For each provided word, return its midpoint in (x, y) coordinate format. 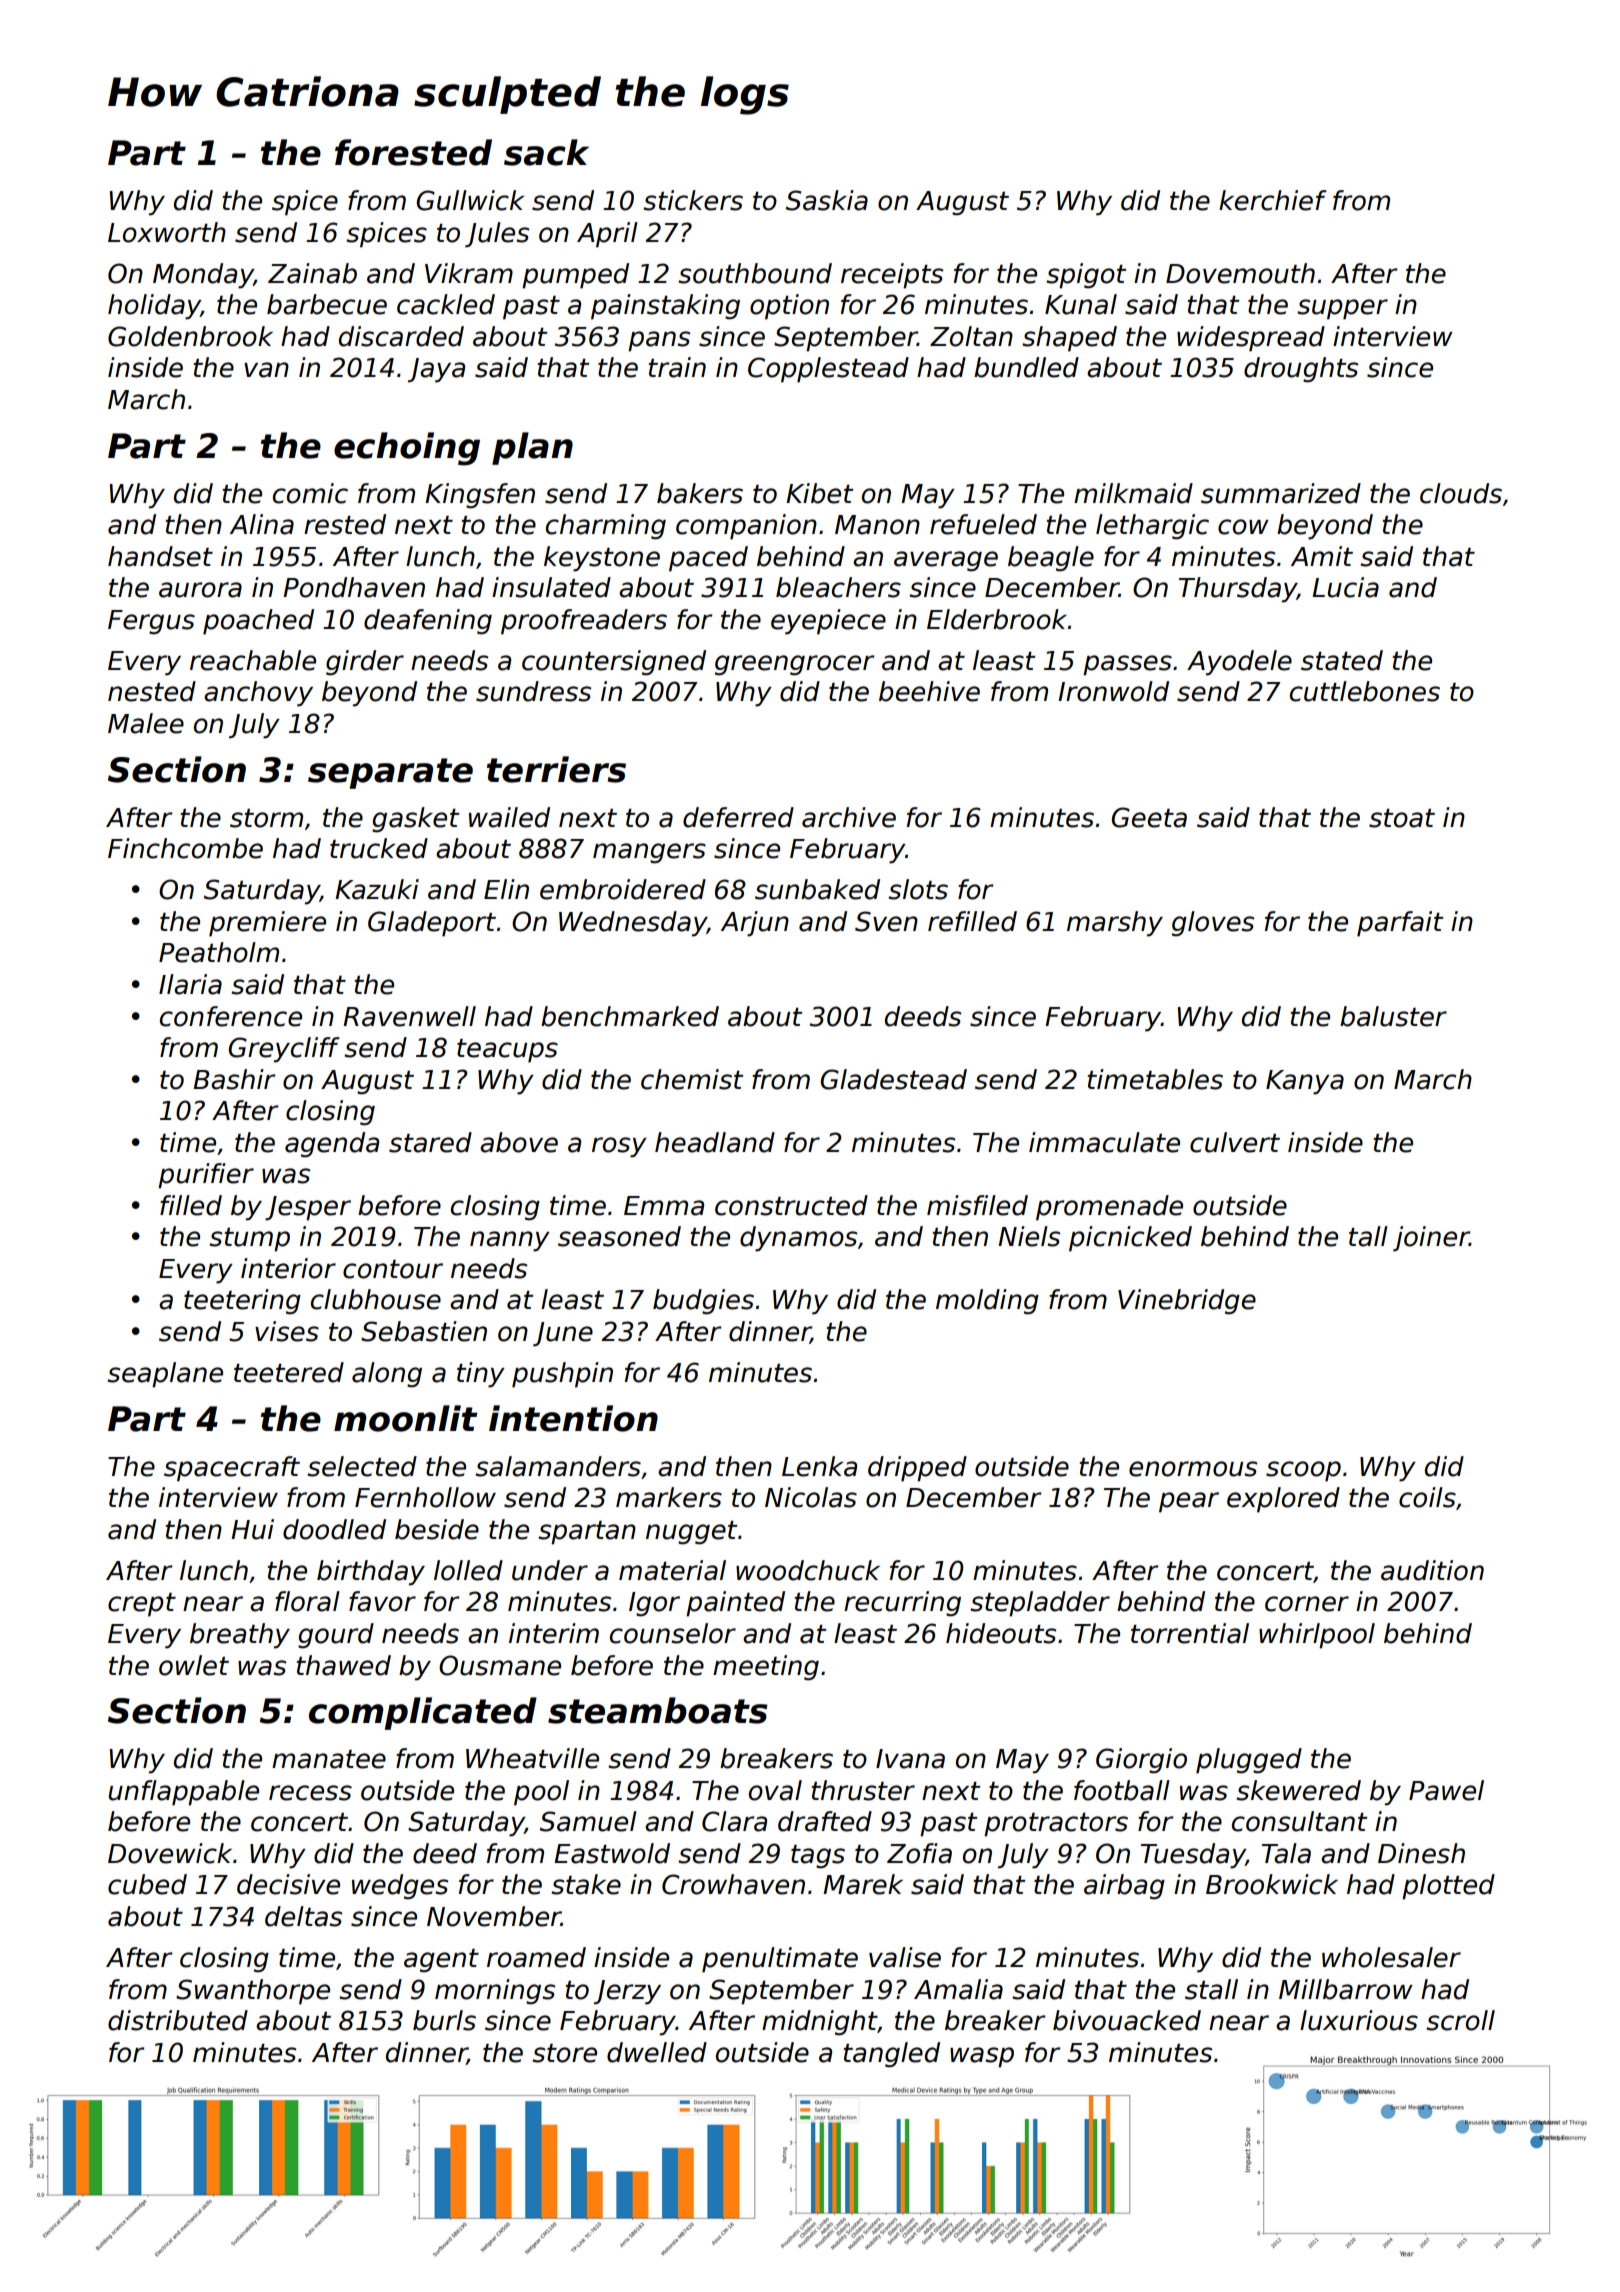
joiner (1431, 1239)
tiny (481, 1375)
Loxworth (167, 232)
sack (546, 152)
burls (444, 2020)
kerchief (1273, 200)
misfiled (977, 1205)
